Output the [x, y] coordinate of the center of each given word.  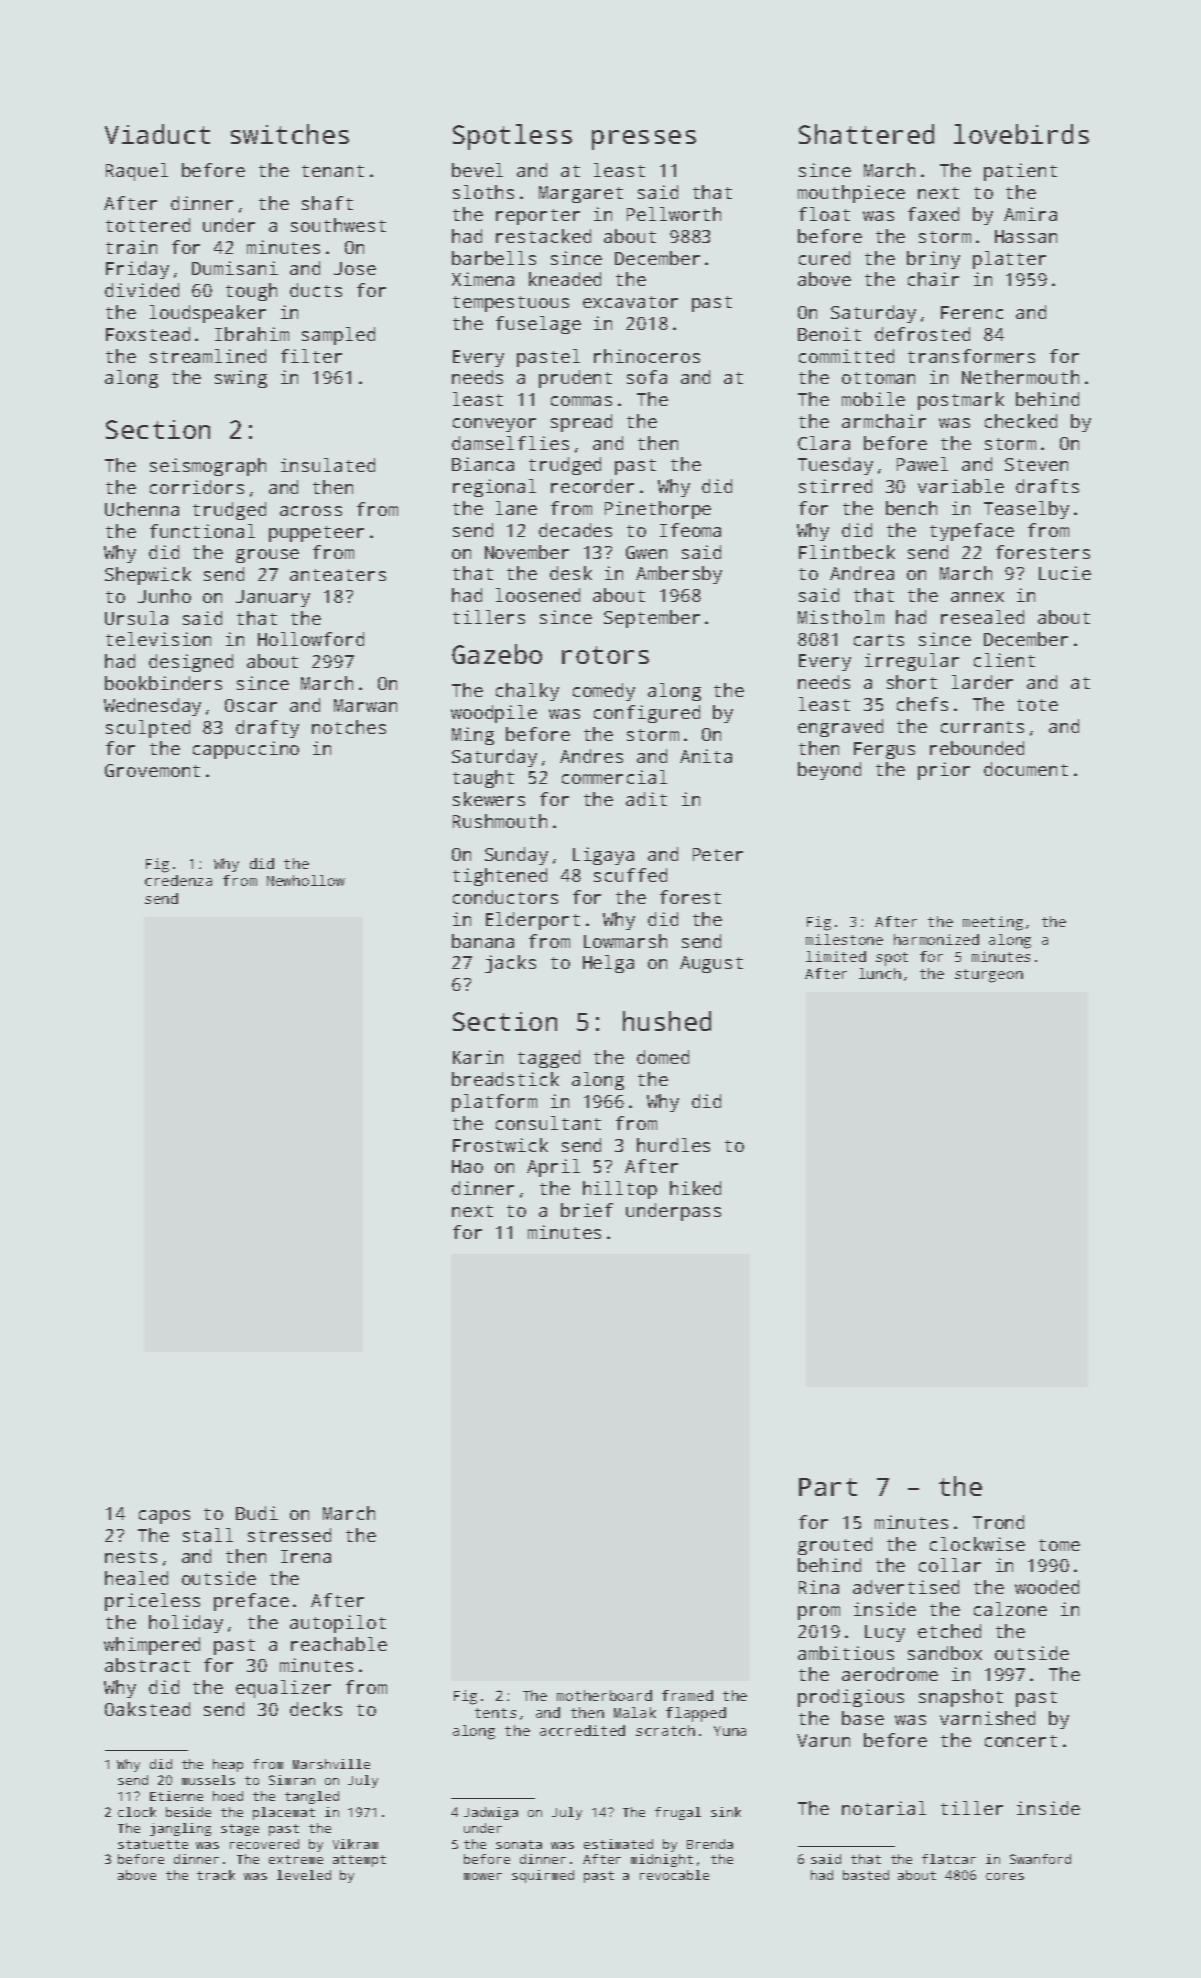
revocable [674, 1875]
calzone [1010, 1609]
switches [290, 134]
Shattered [866, 134]
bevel [477, 170]
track [216, 1875]
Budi [257, 1513]
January [273, 598]
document [1026, 769]
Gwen [646, 552]
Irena [306, 1556]
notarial [884, 1808]
